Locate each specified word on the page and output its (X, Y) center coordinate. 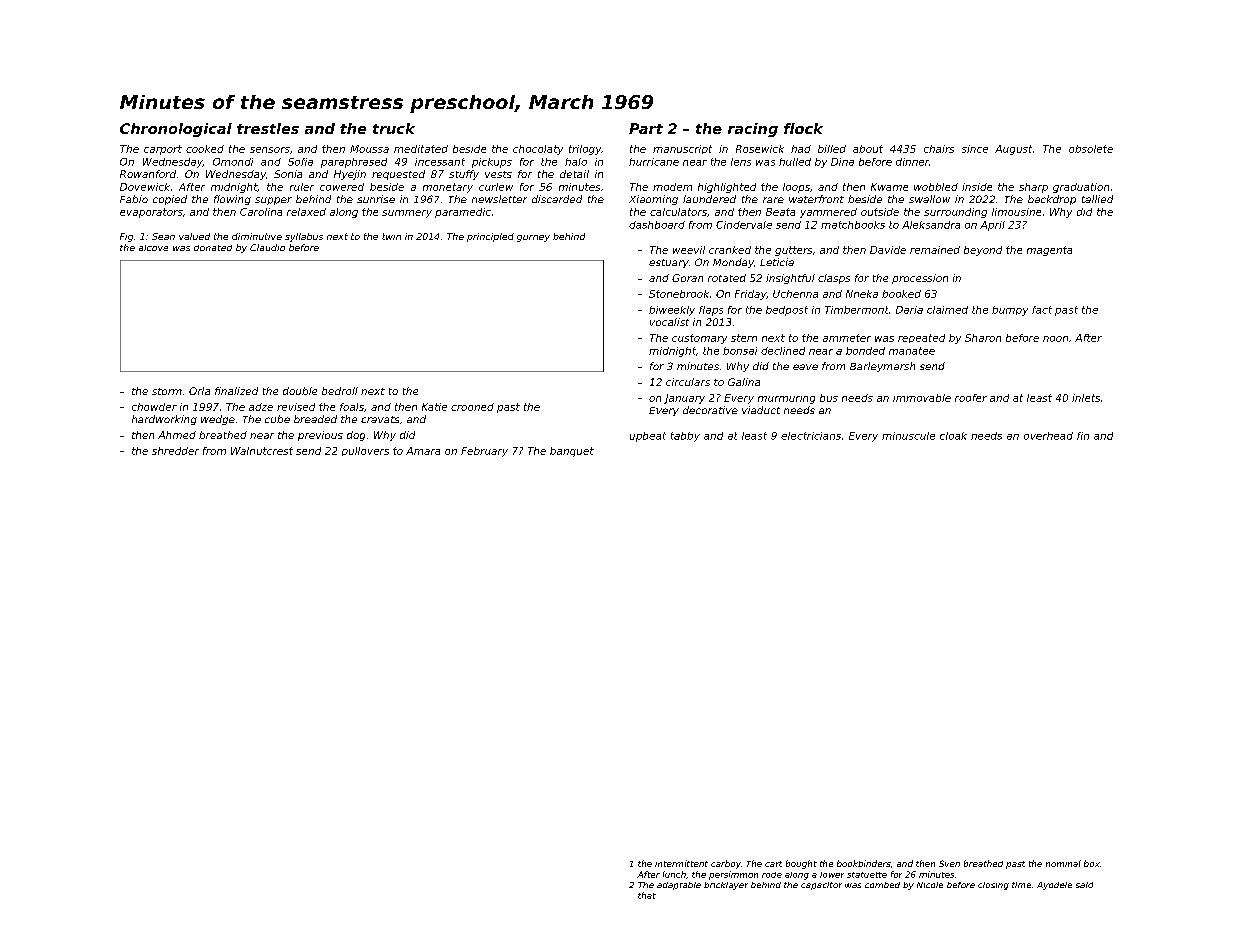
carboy (726, 864)
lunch (674, 874)
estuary (669, 263)
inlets (1086, 398)
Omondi (233, 162)
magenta (1049, 251)
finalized (236, 391)
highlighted (727, 188)
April (992, 226)
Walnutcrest (262, 451)
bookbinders (864, 863)
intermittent (681, 863)
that (647, 895)
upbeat (648, 437)
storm (167, 391)
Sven (949, 863)
